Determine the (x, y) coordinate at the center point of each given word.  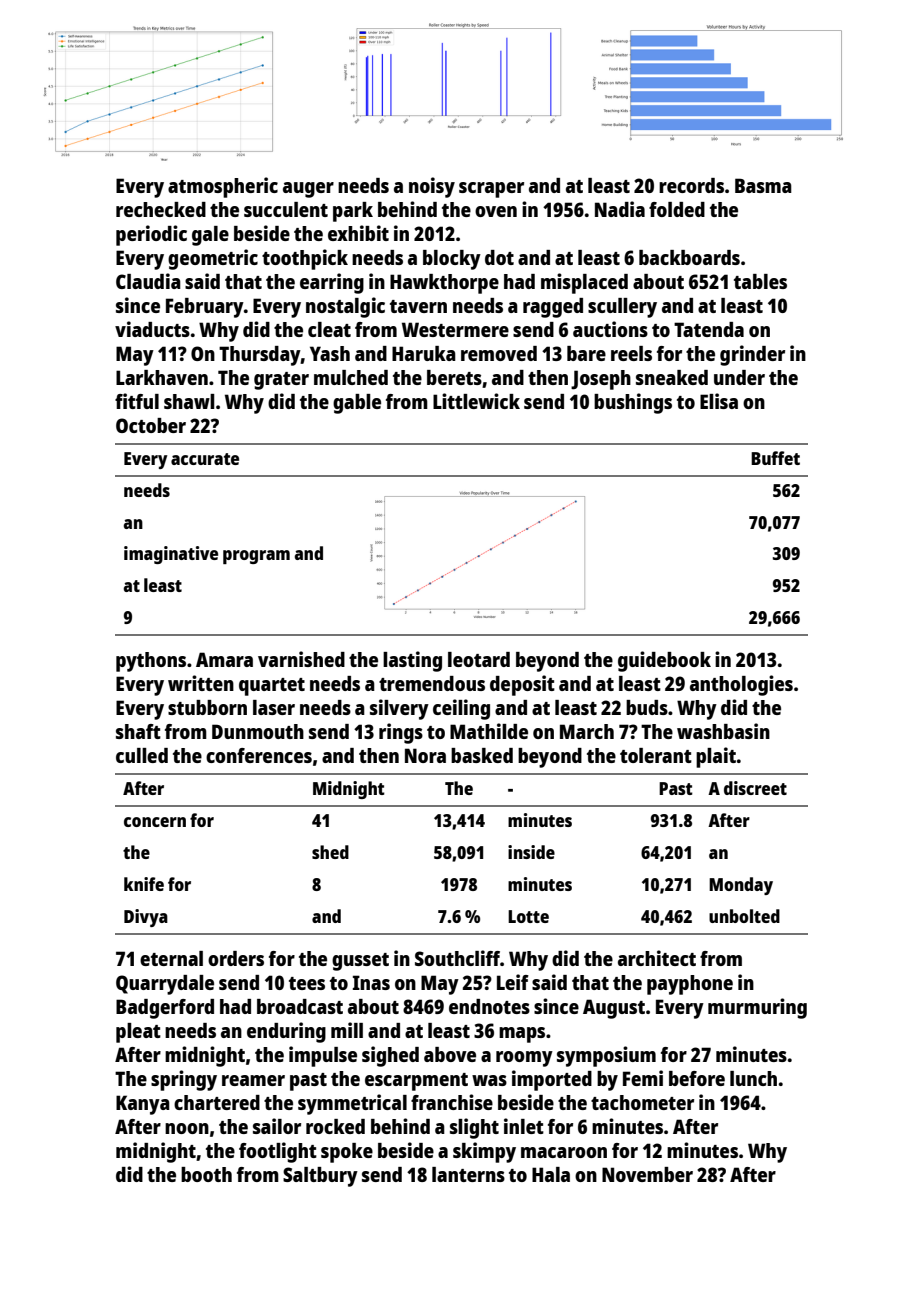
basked (482, 755)
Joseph (601, 380)
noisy (432, 187)
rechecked (161, 209)
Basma (763, 185)
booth (206, 1174)
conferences (259, 755)
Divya (146, 918)
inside (531, 852)
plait (716, 757)
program (256, 557)
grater (281, 381)
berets (454, 377)
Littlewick (476, 401)
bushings (633, 403)
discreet (755, 788)
